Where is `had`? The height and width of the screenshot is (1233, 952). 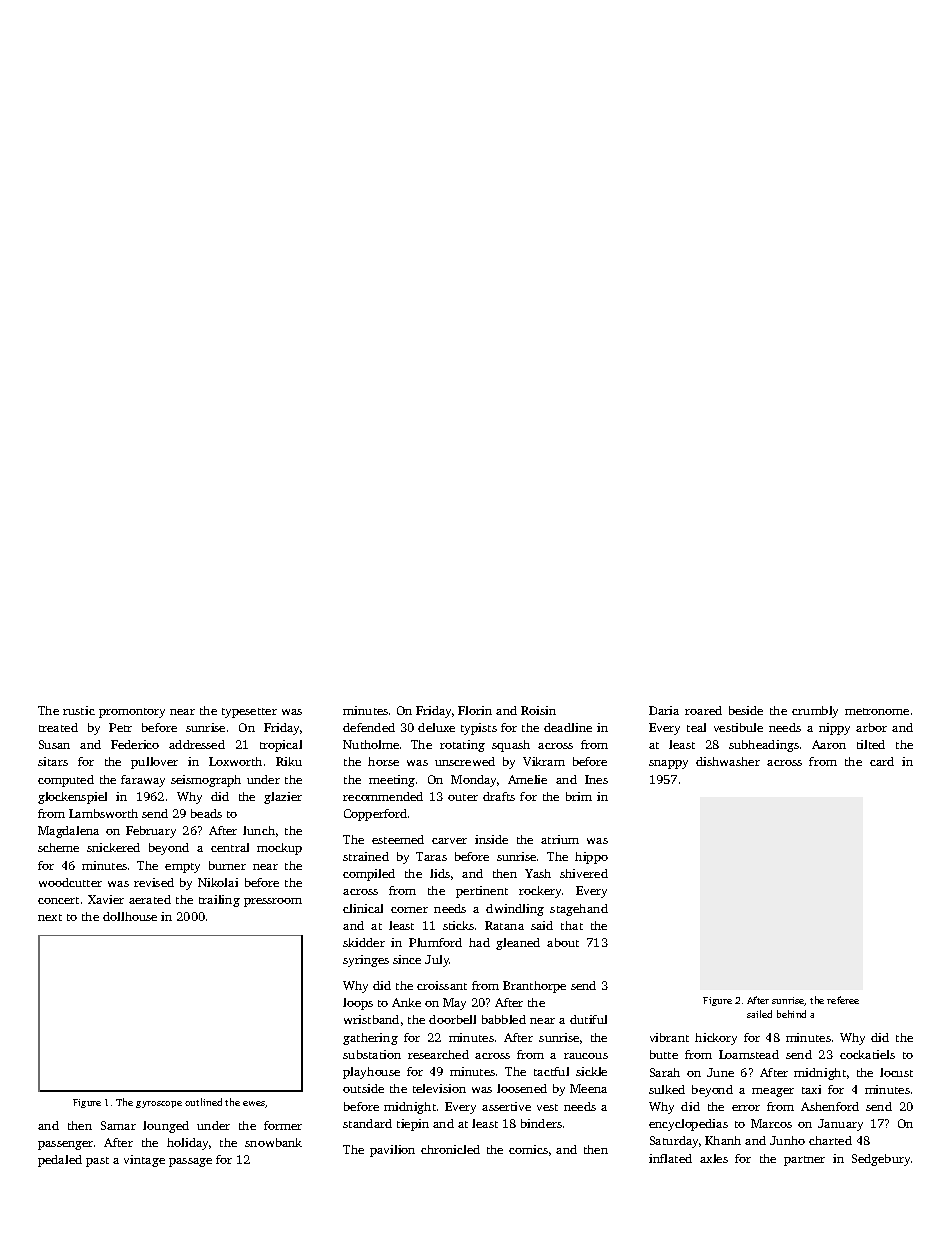 had is located at coordinates (479, 942).
